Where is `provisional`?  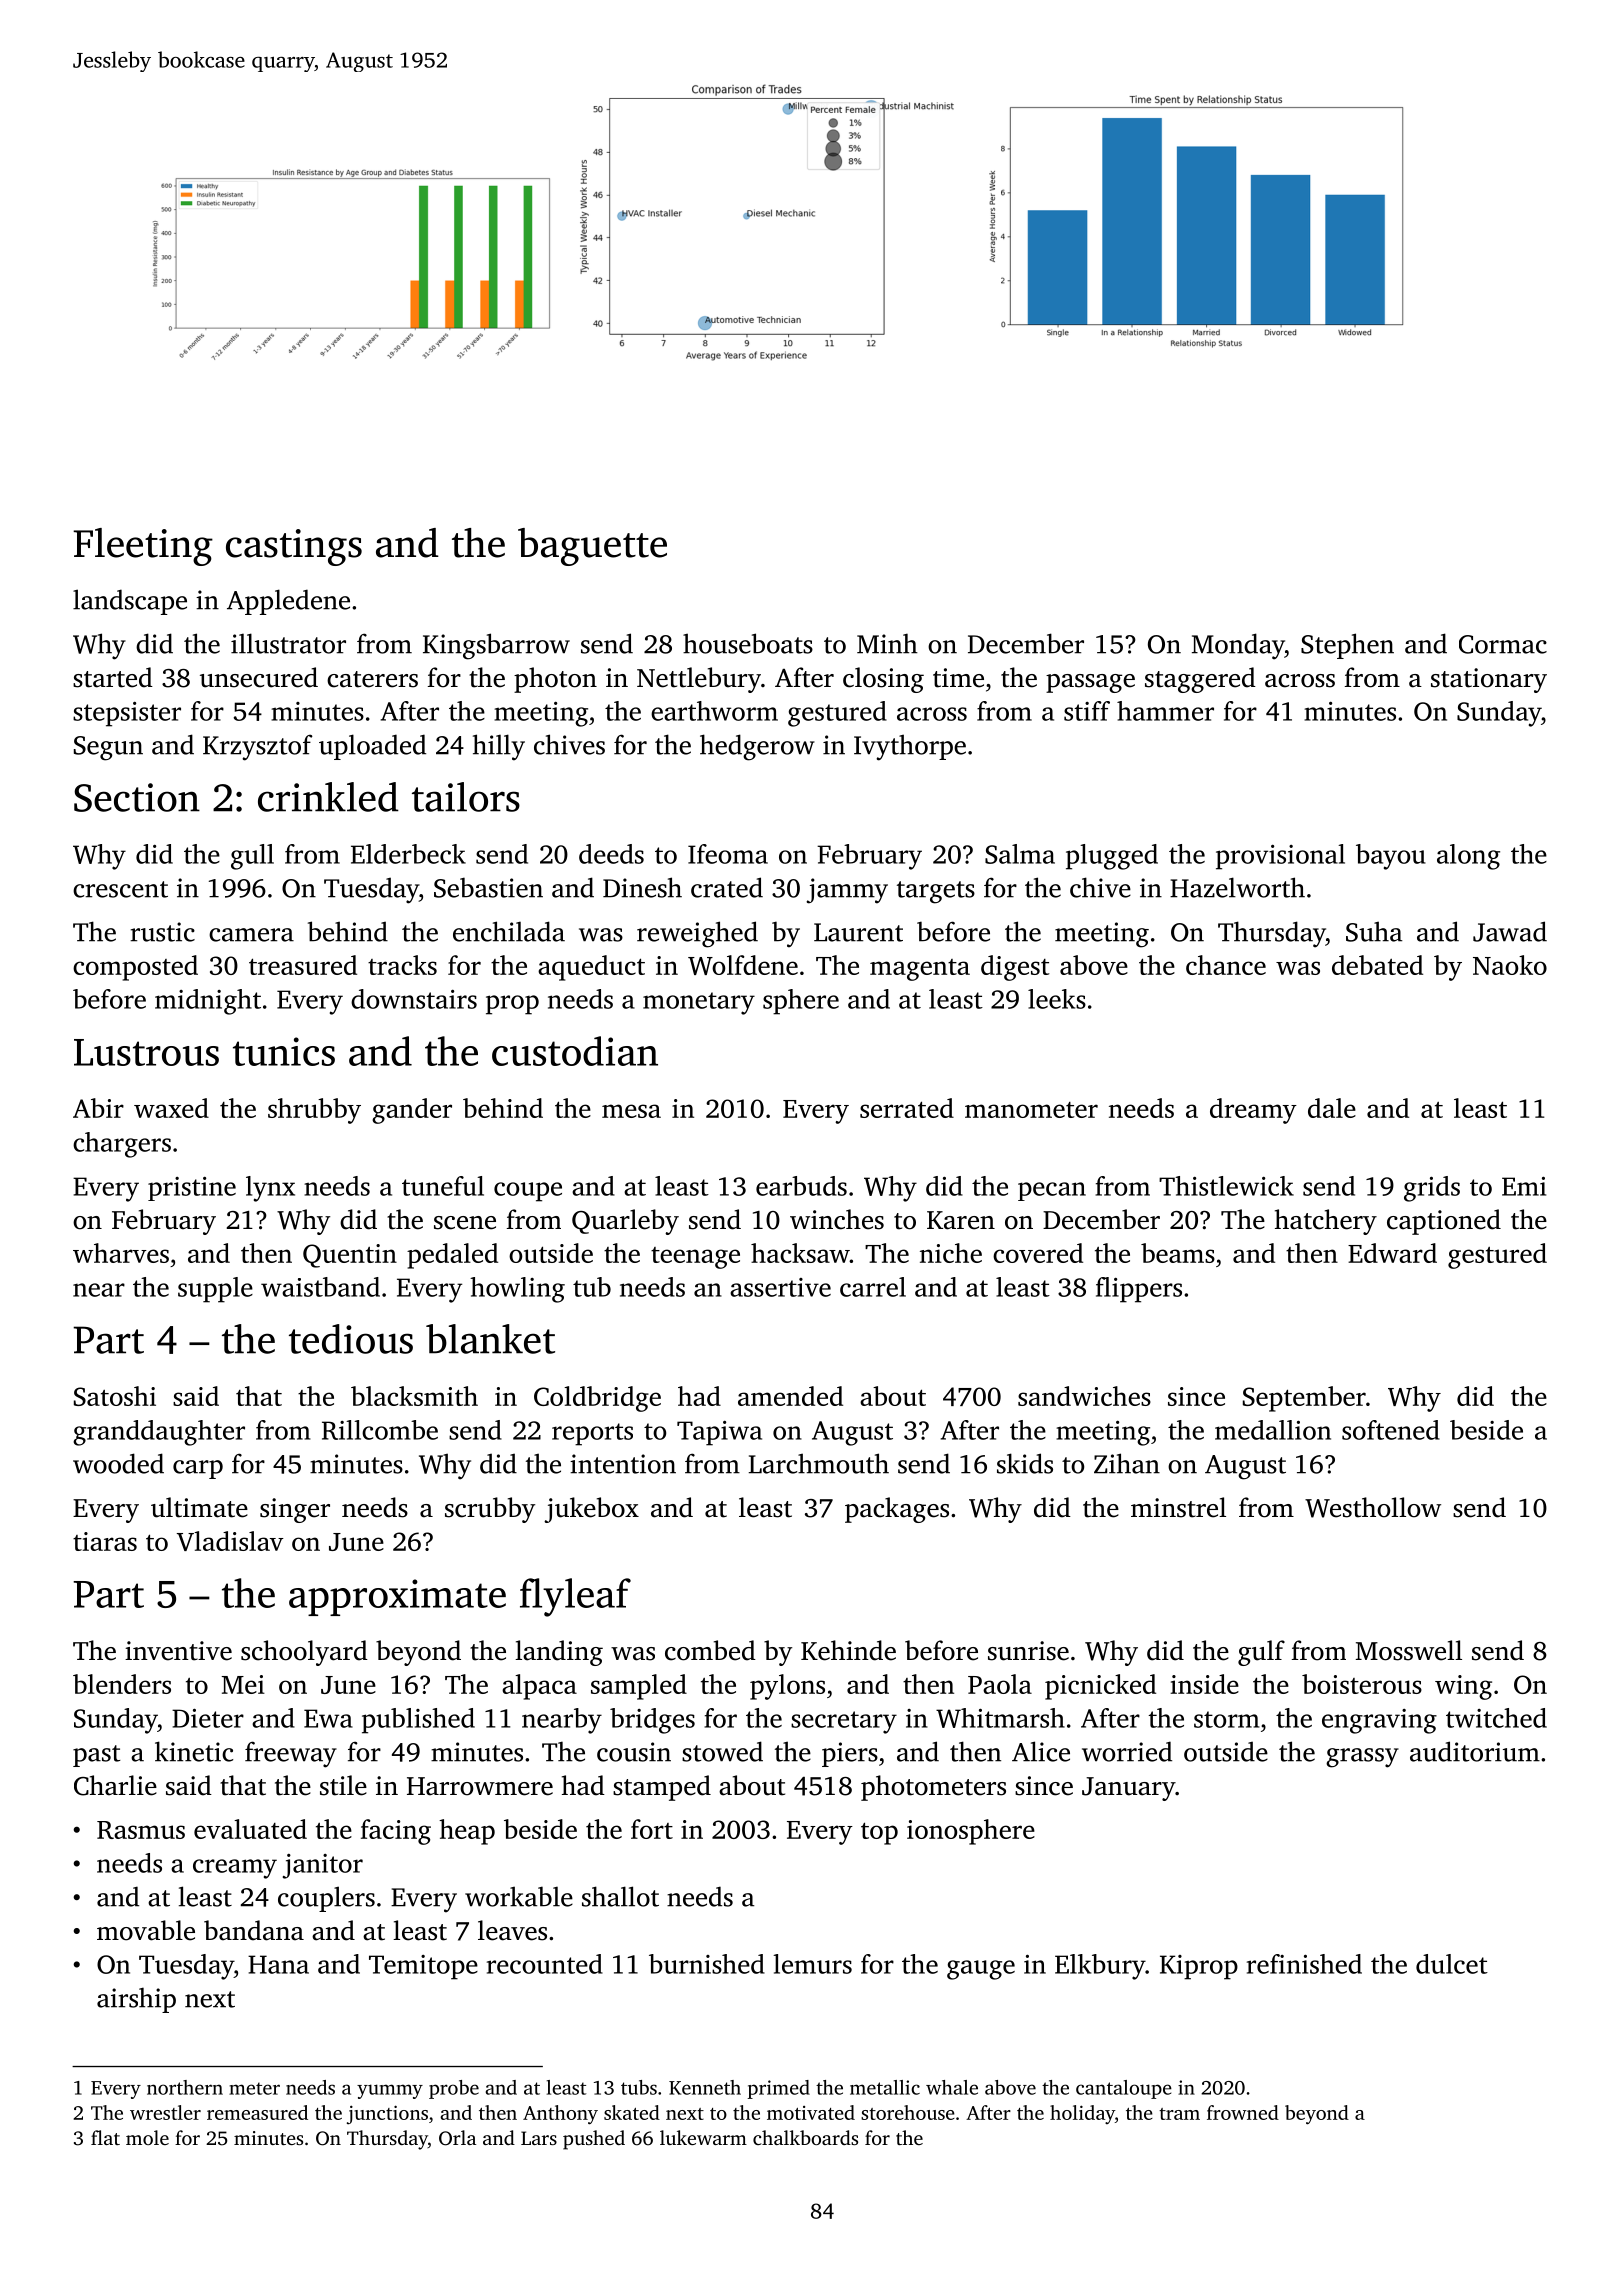
provisional is located at coordinates (1280, 857).
